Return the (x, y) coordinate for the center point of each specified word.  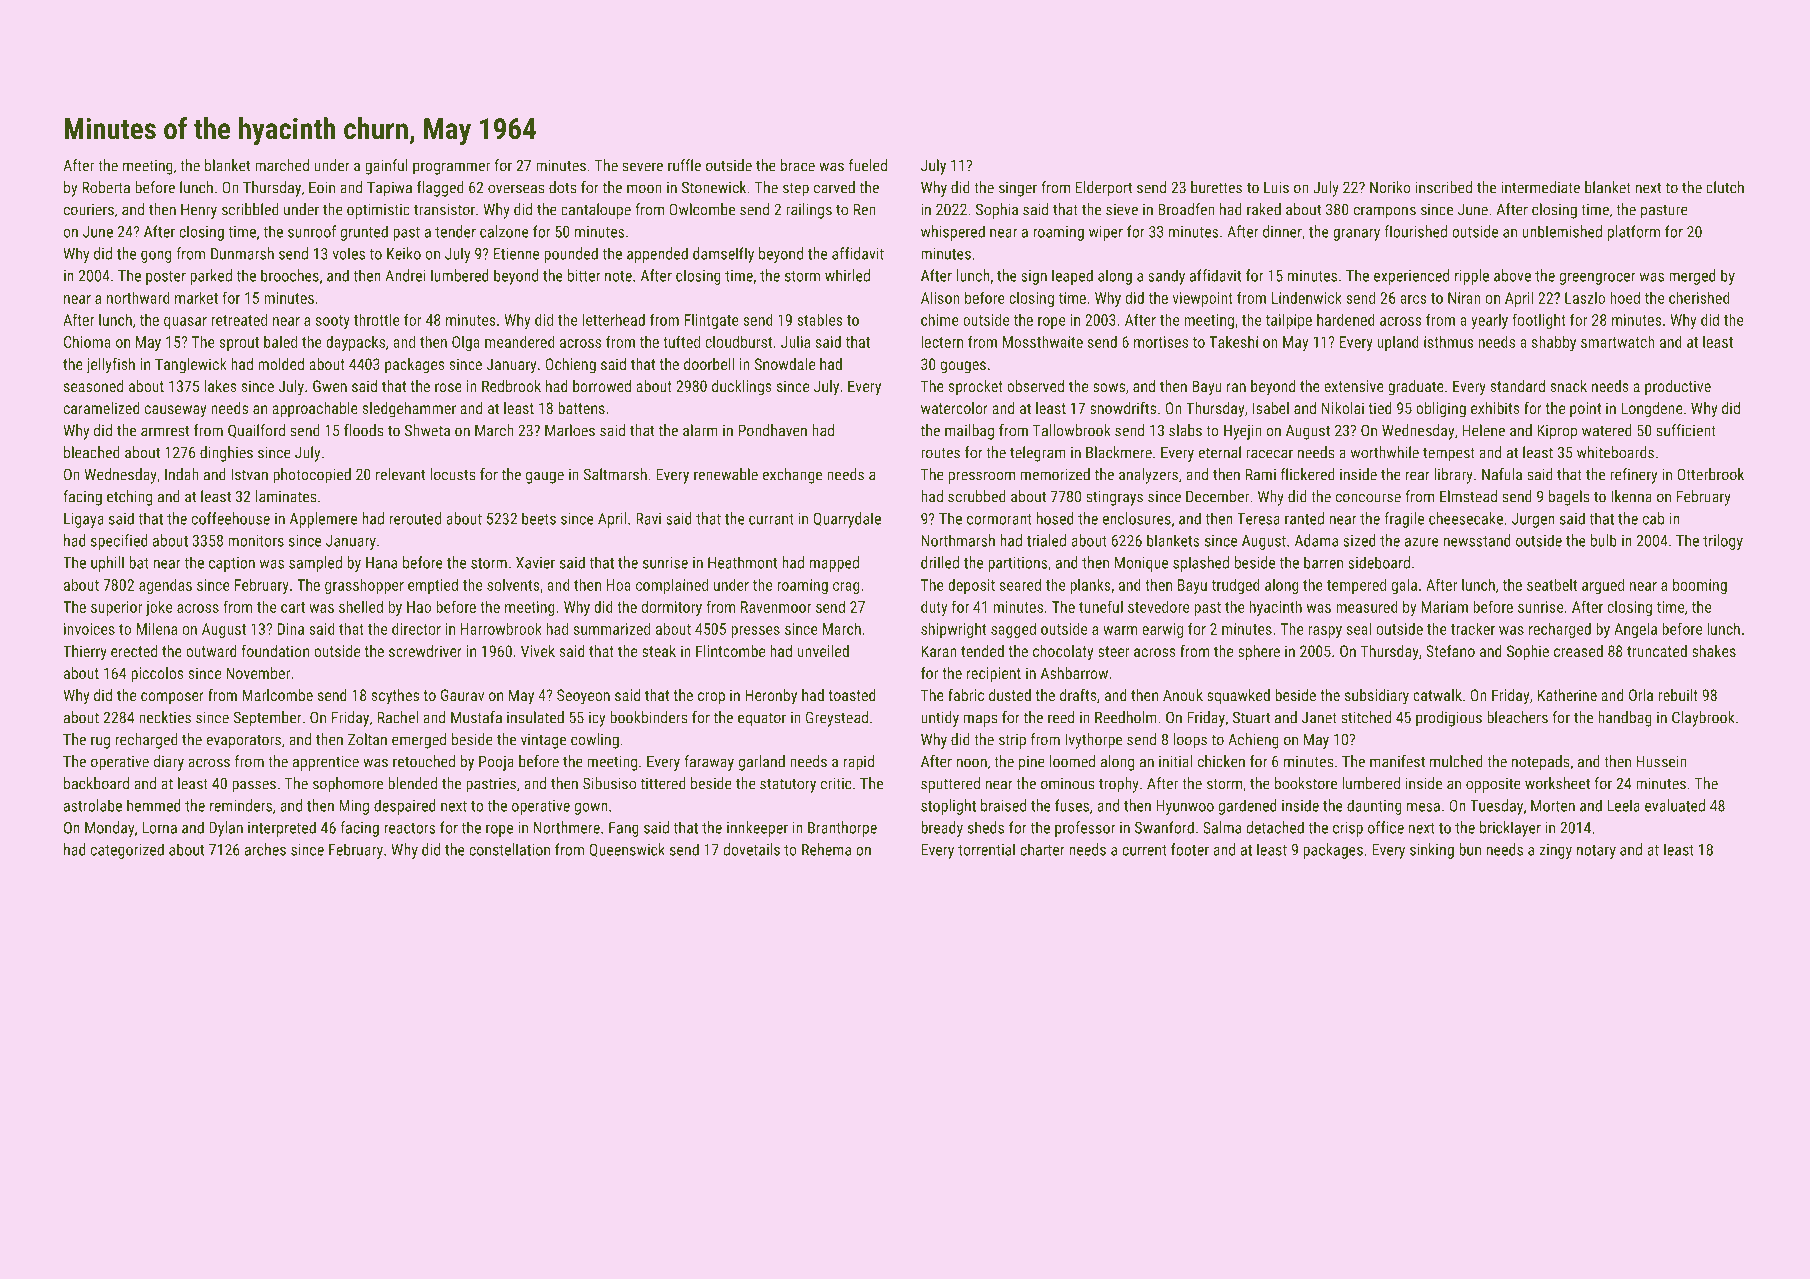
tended (982, 651)
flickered (1308, 474)
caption (232, 564)
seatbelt (1552, 584)
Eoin (322, 187)
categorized (127, 851)
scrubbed (977, 496)
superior (117, 608)
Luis (1276, 187)
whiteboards (1615, 452)
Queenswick (627, 850)
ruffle (684, 165)
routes (940, 453)
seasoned (93, 386)
